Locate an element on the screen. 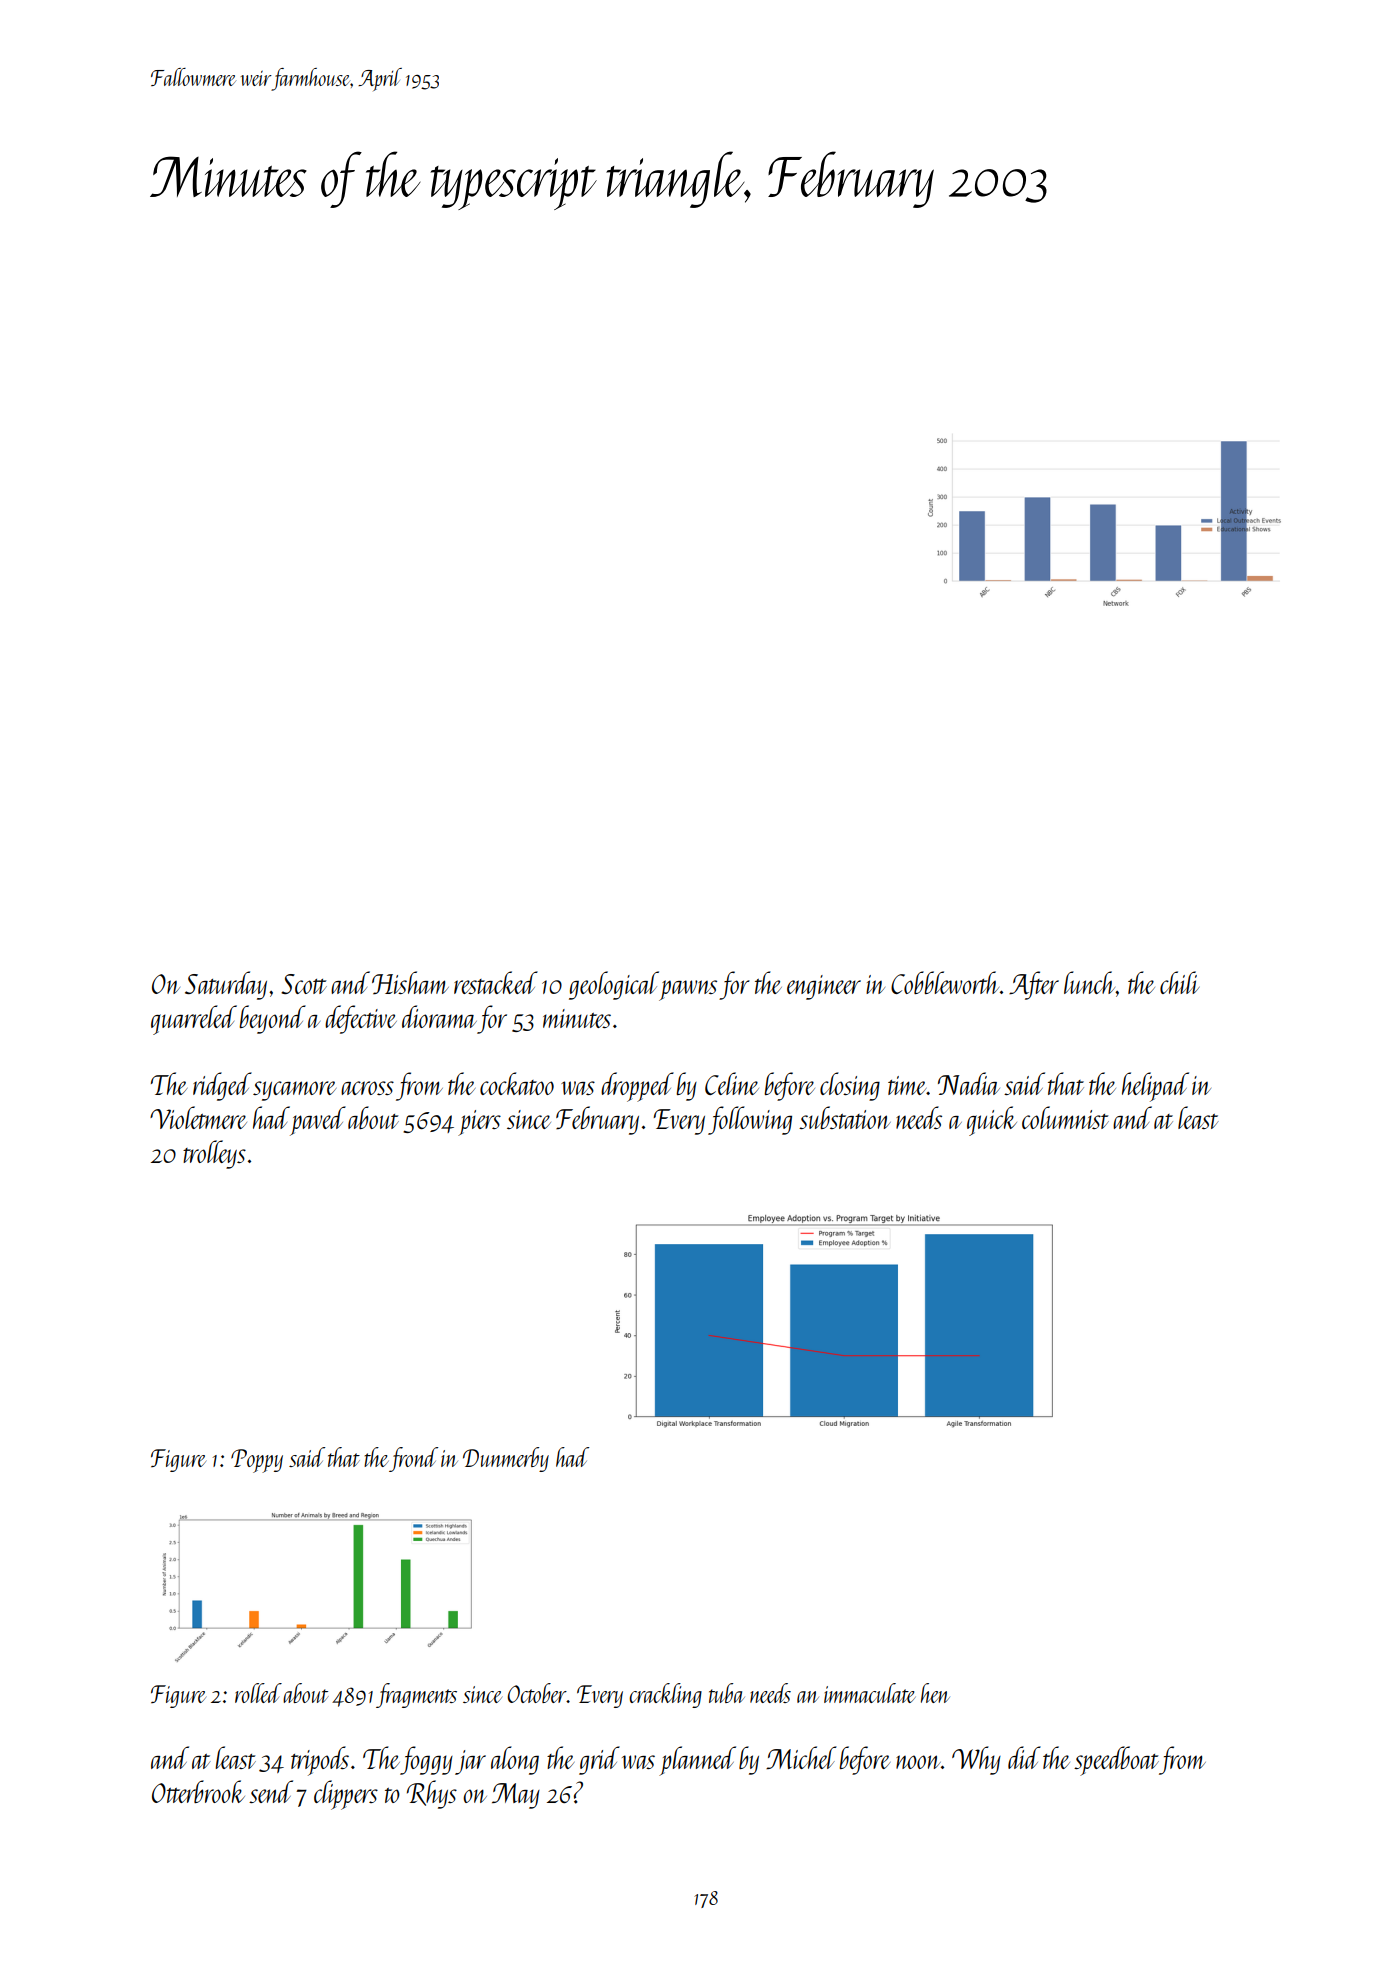  chili is located at coordinates (1179, 982).
